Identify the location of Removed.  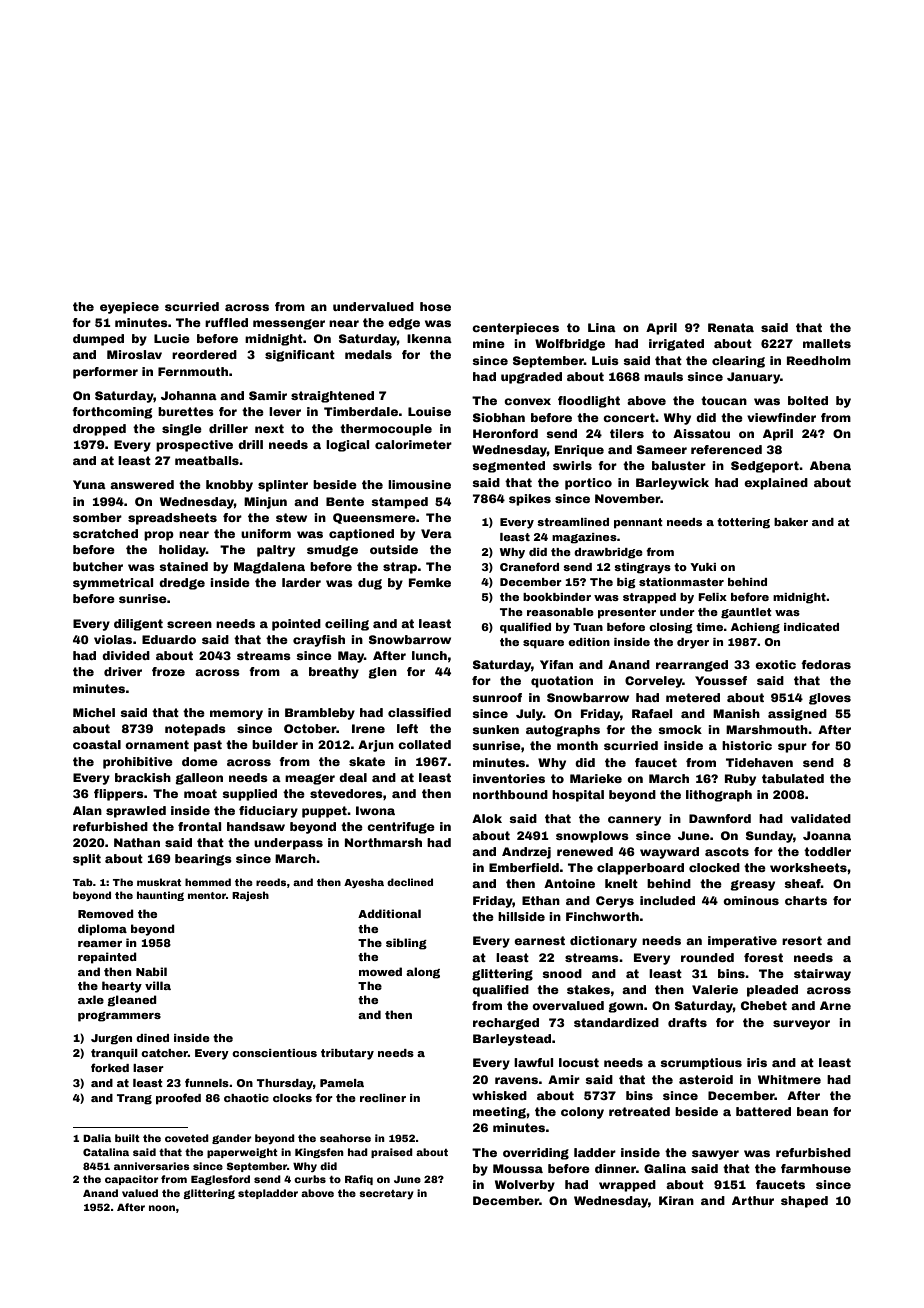
(106, 913).
